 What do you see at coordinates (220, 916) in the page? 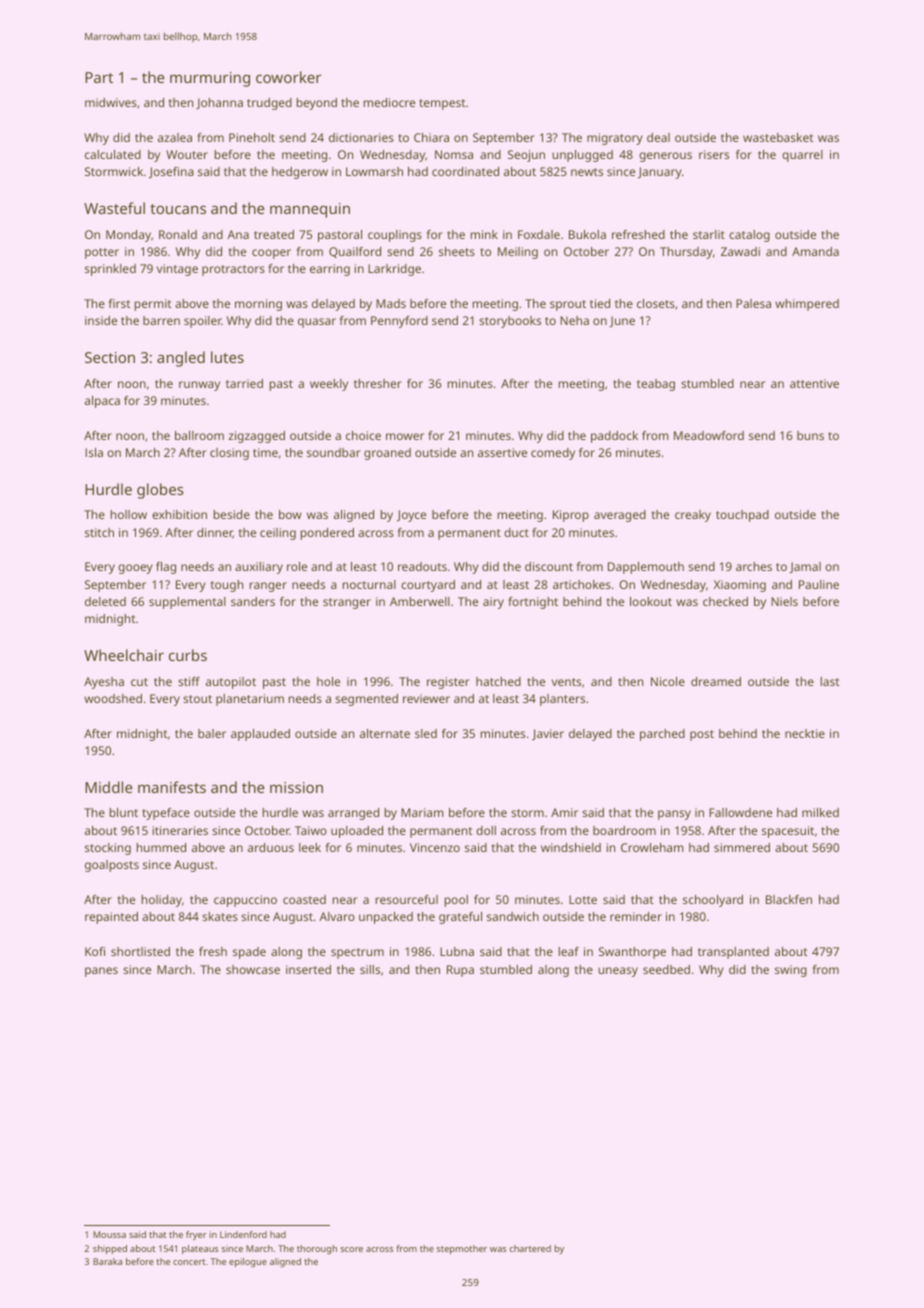
I see `skates` at bounding box center [220, 916].
